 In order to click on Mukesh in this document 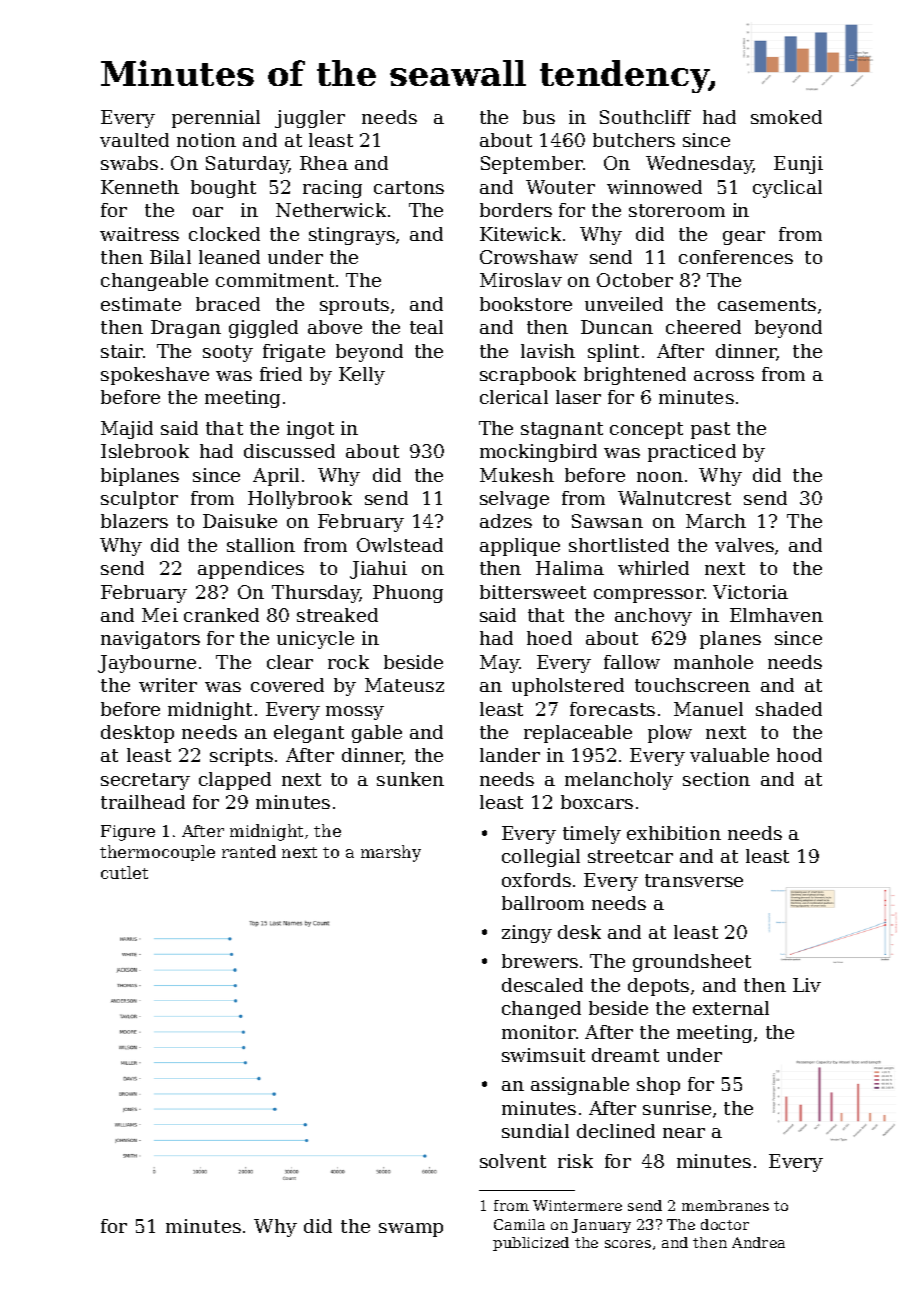, I will do `click(517, 475)`.
